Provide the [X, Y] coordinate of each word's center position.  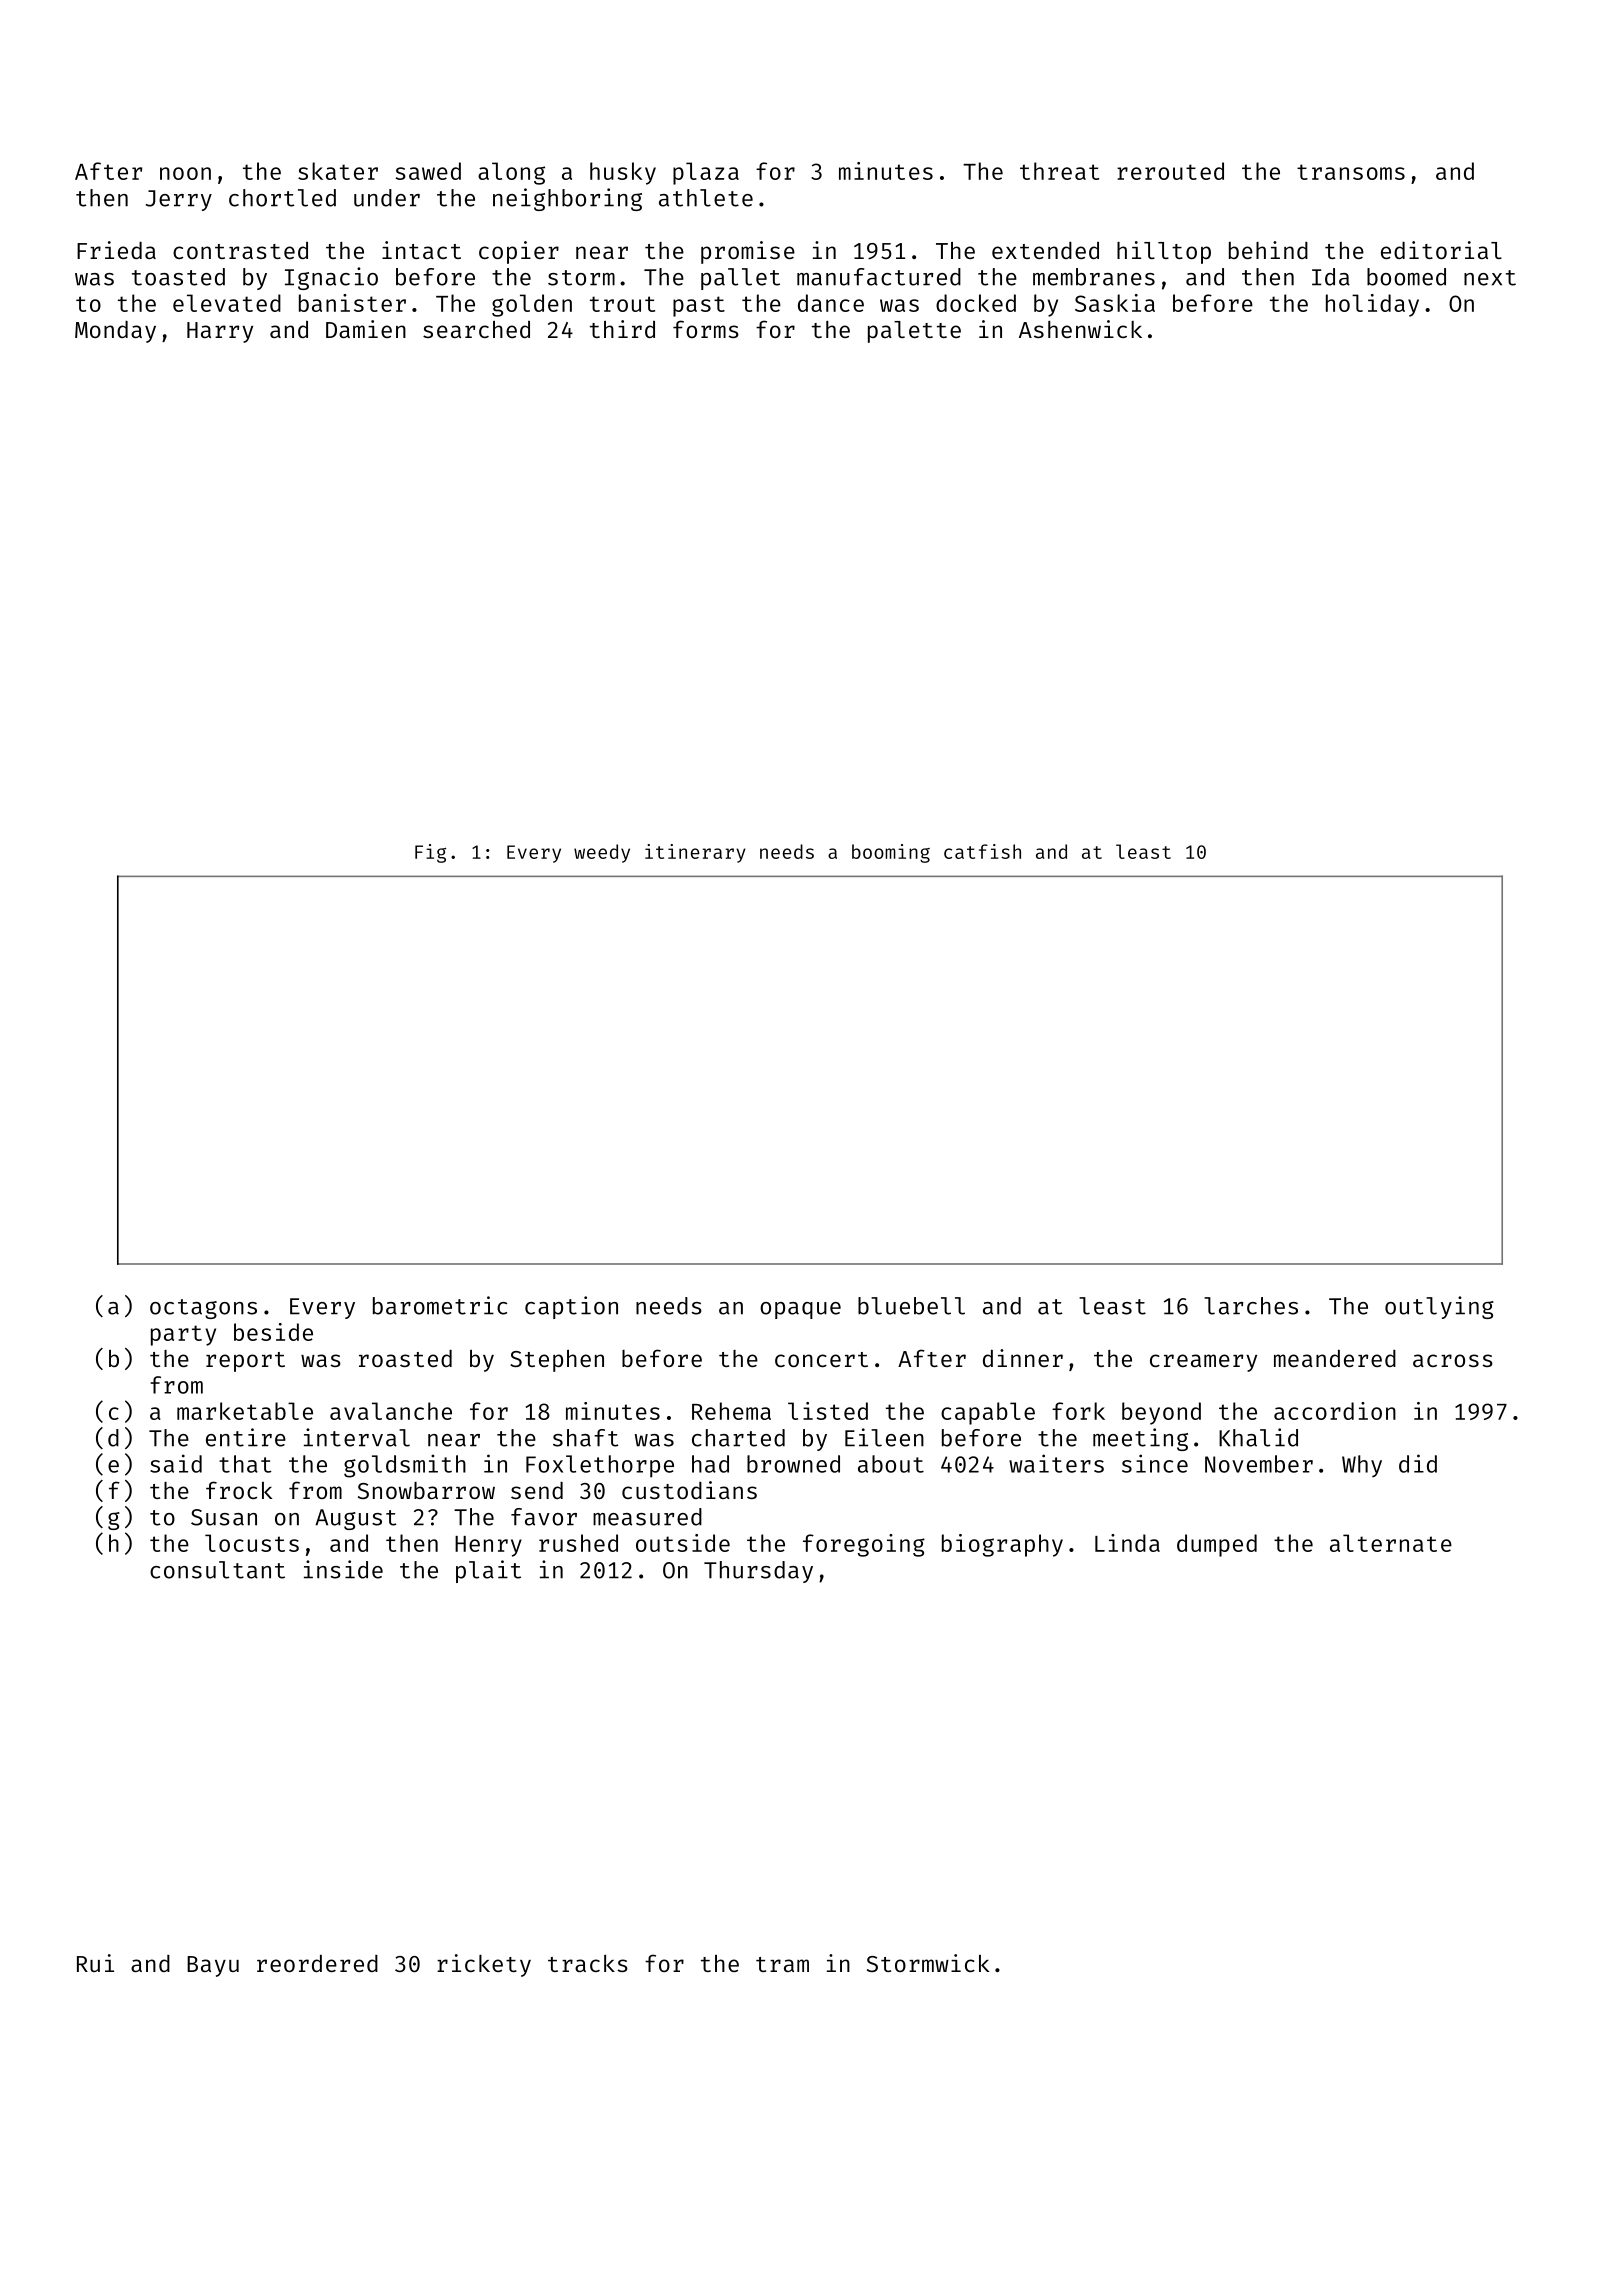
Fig [430, 853]
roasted [405, 1358]
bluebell [911, 1306]
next [1490, 278]
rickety [484, 1965]
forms [706, 329]
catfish [982, 851]
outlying [1439, 1307]
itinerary [695, 853]
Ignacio [331, 278]
